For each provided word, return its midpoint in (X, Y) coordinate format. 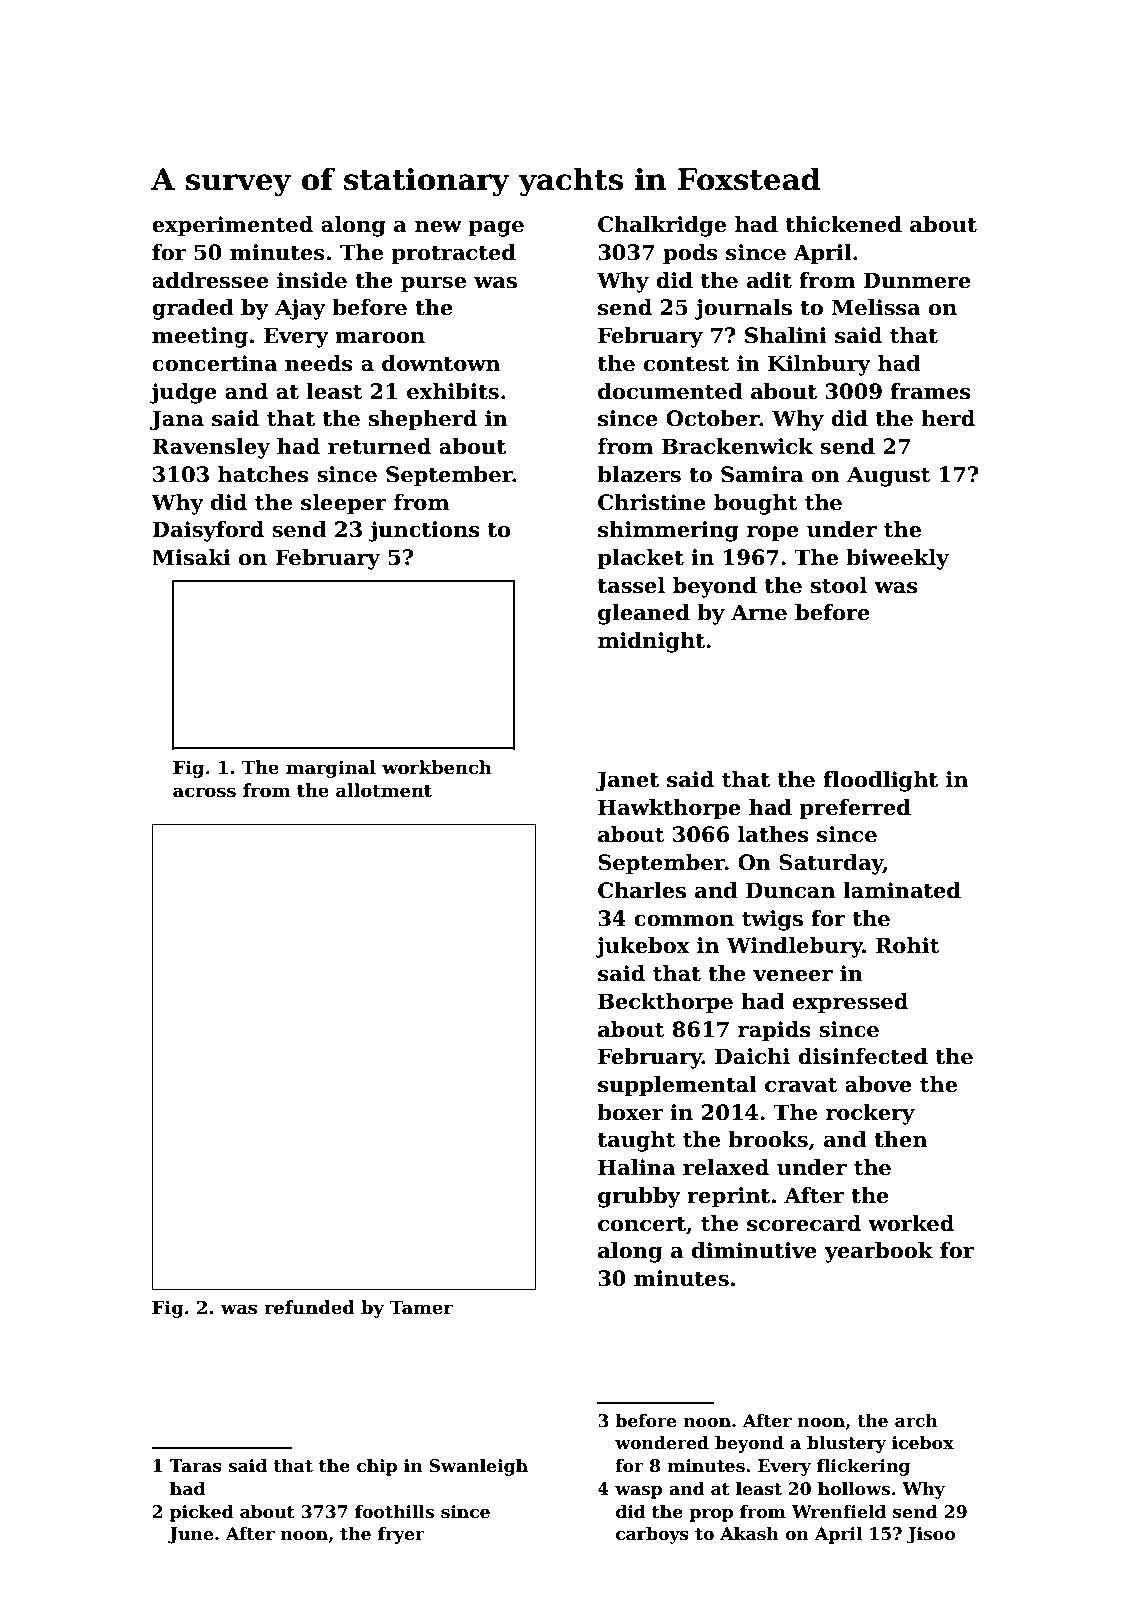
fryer (401, 1535)
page (496, 229)
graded (193, 309)
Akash (749, 1534)
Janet (627, 781)
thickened (844, 224)
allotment (384, 790)
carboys (652, 1535)
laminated (902, 890)
